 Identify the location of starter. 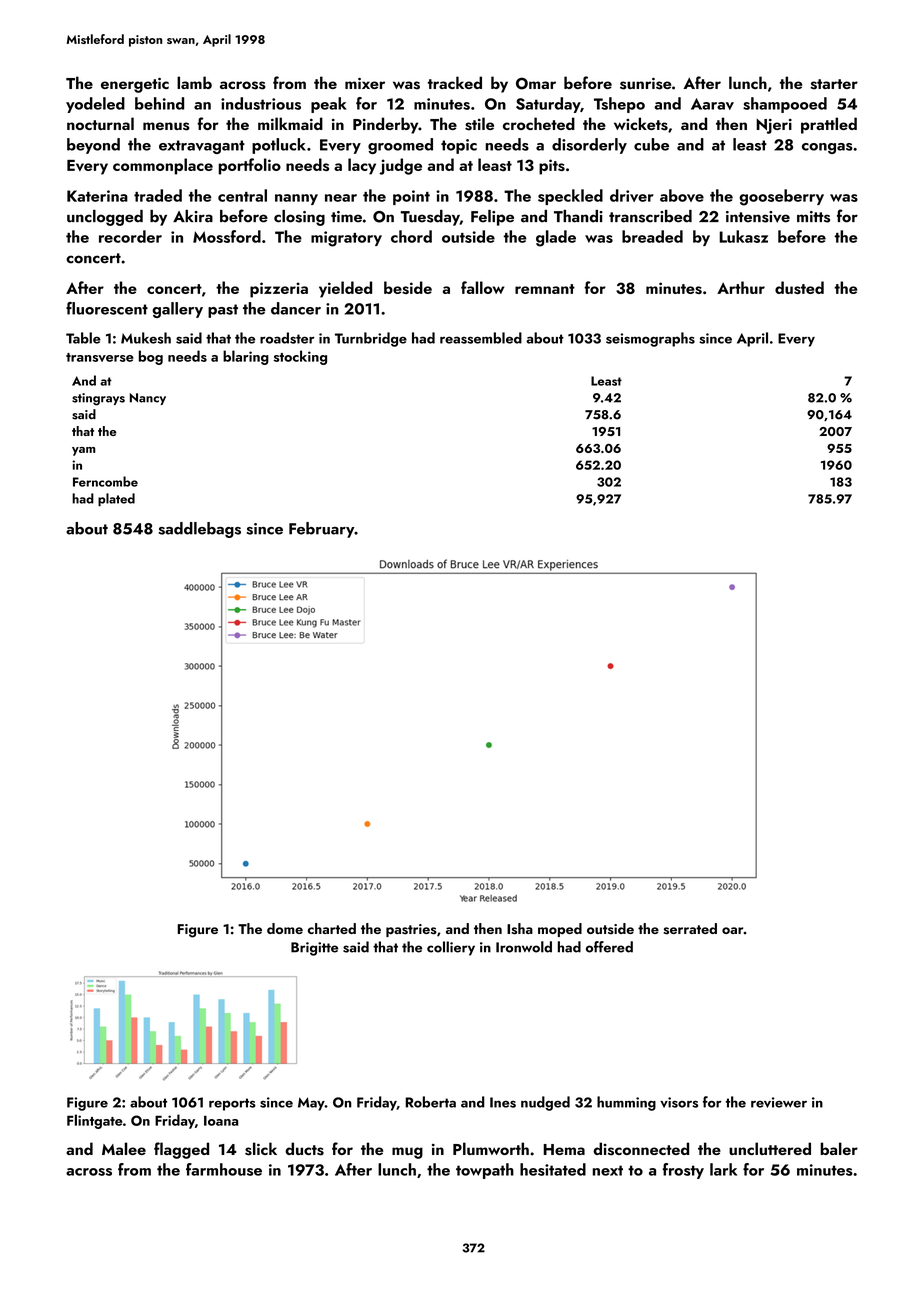
(834, 84).
